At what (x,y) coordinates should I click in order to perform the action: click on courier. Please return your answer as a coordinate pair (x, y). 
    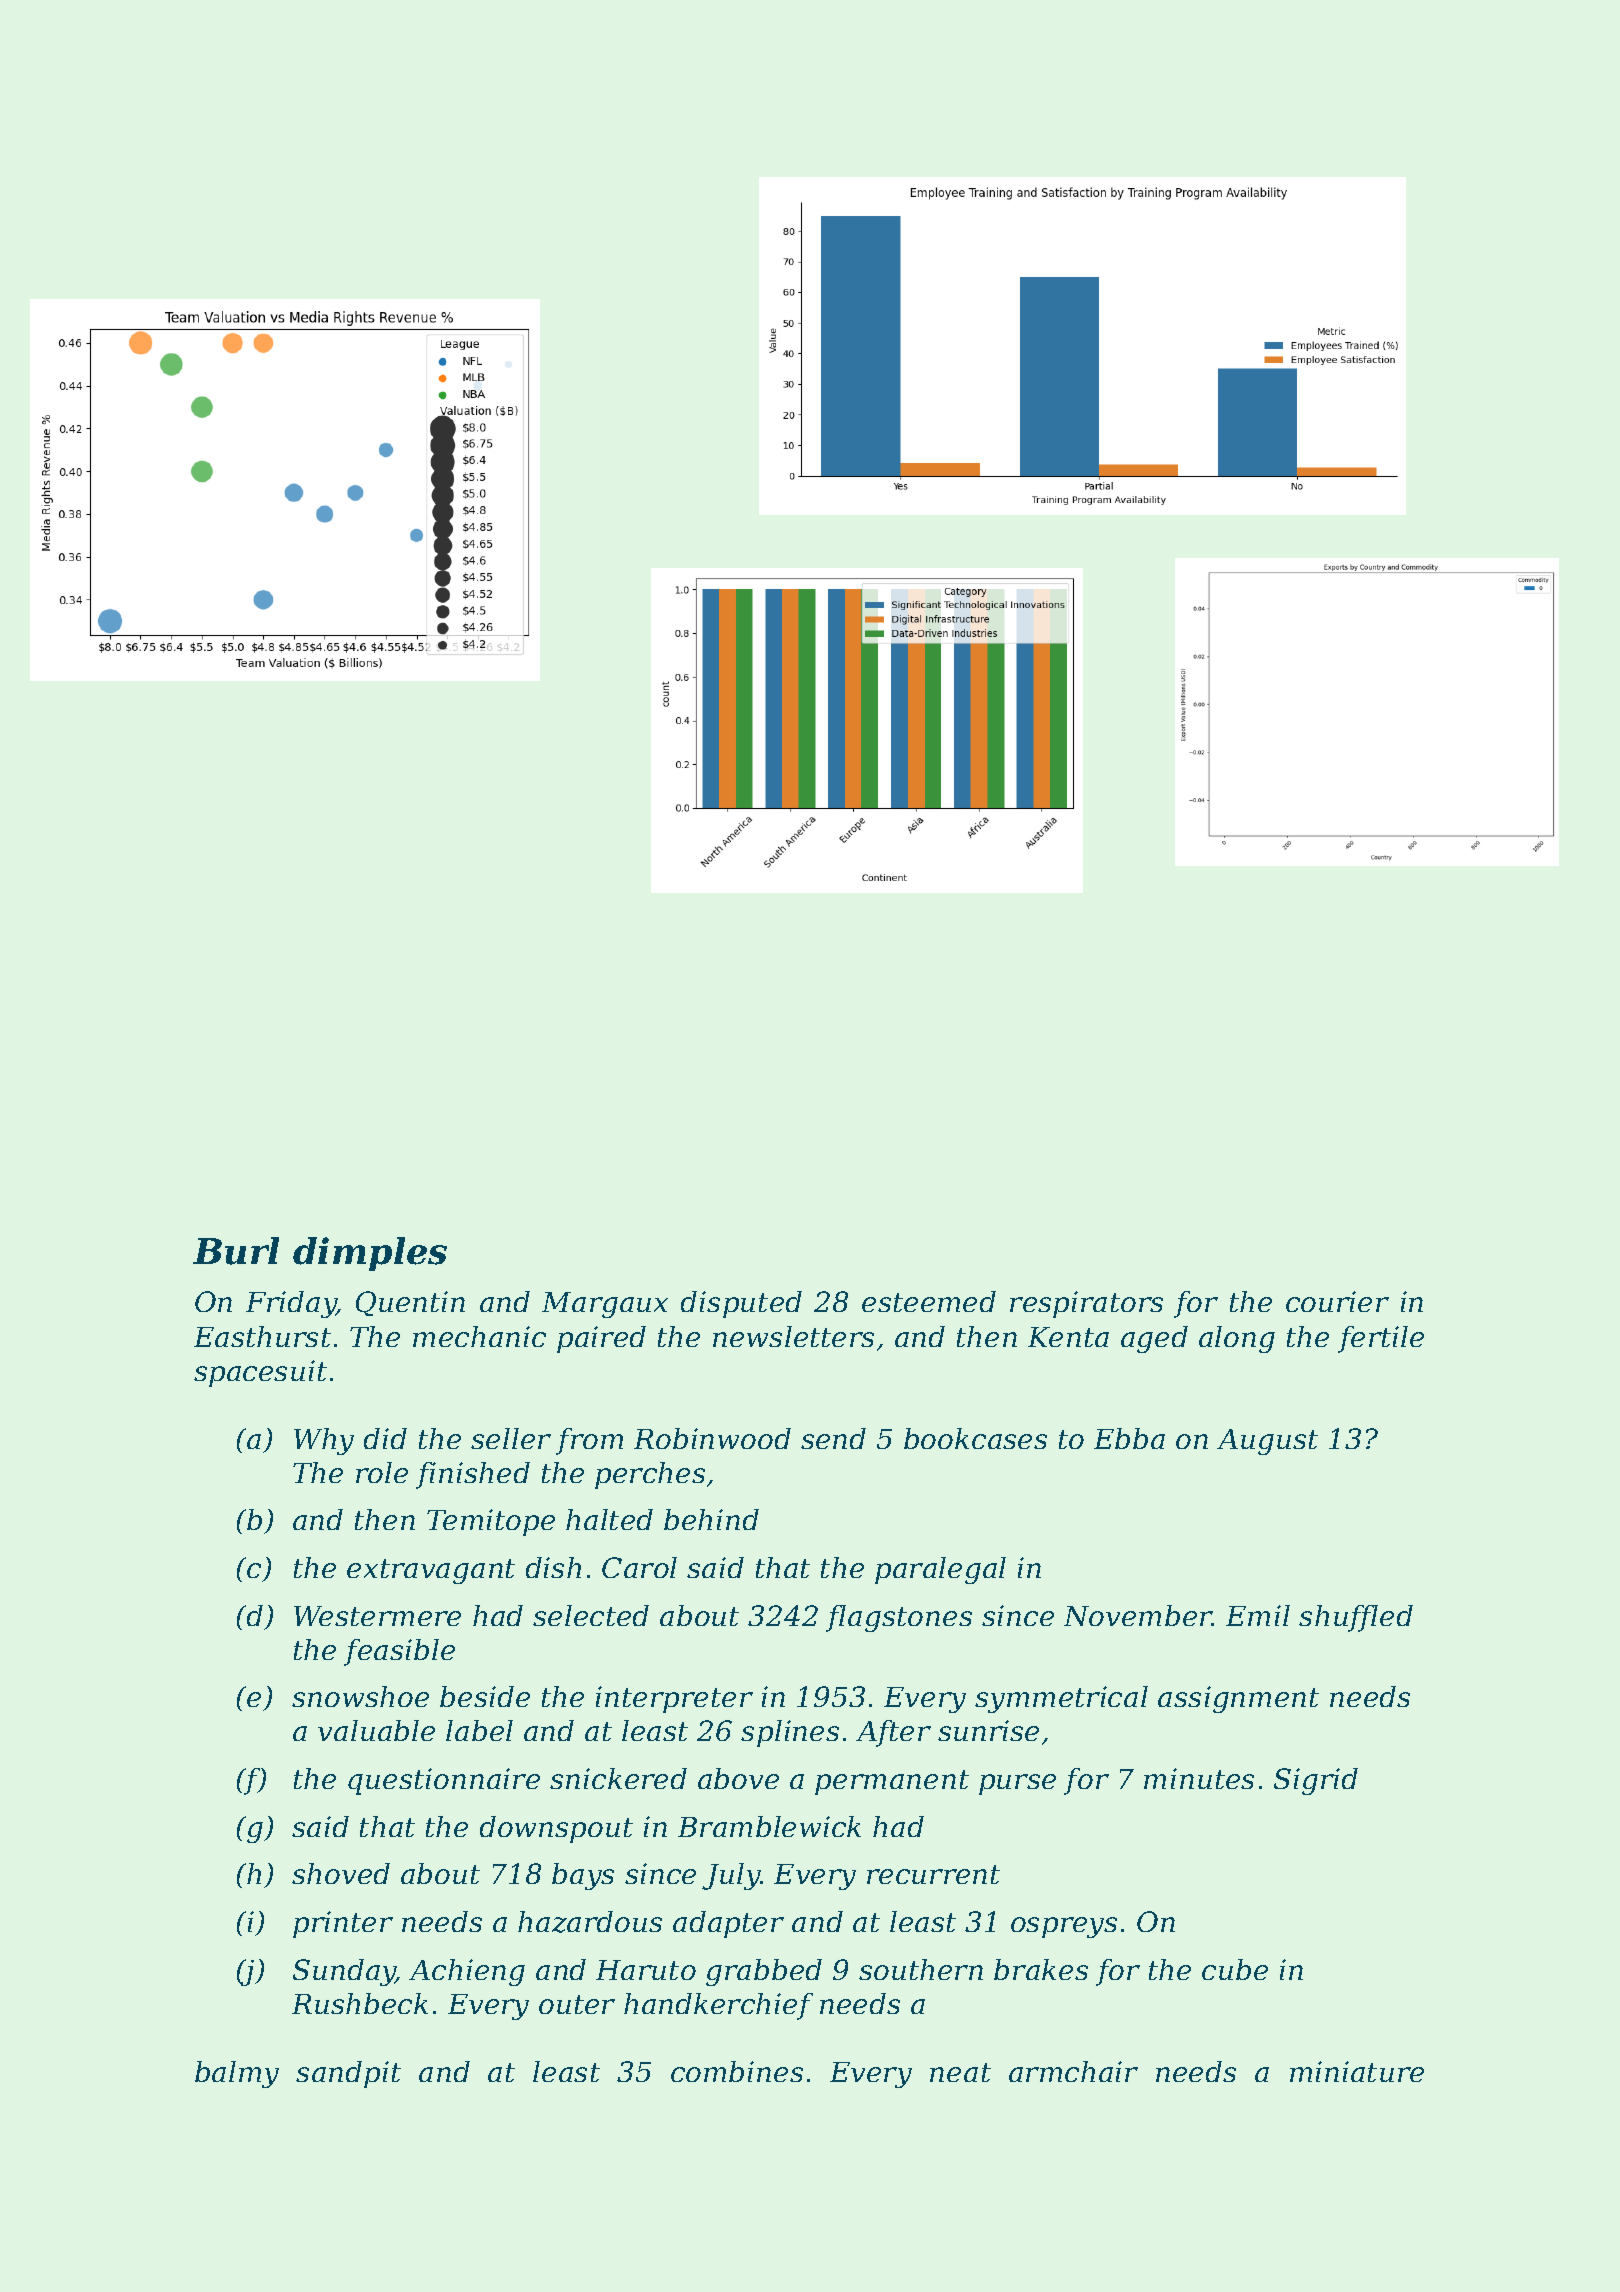
    Looking at the image, I should click on (1337, 1301).
